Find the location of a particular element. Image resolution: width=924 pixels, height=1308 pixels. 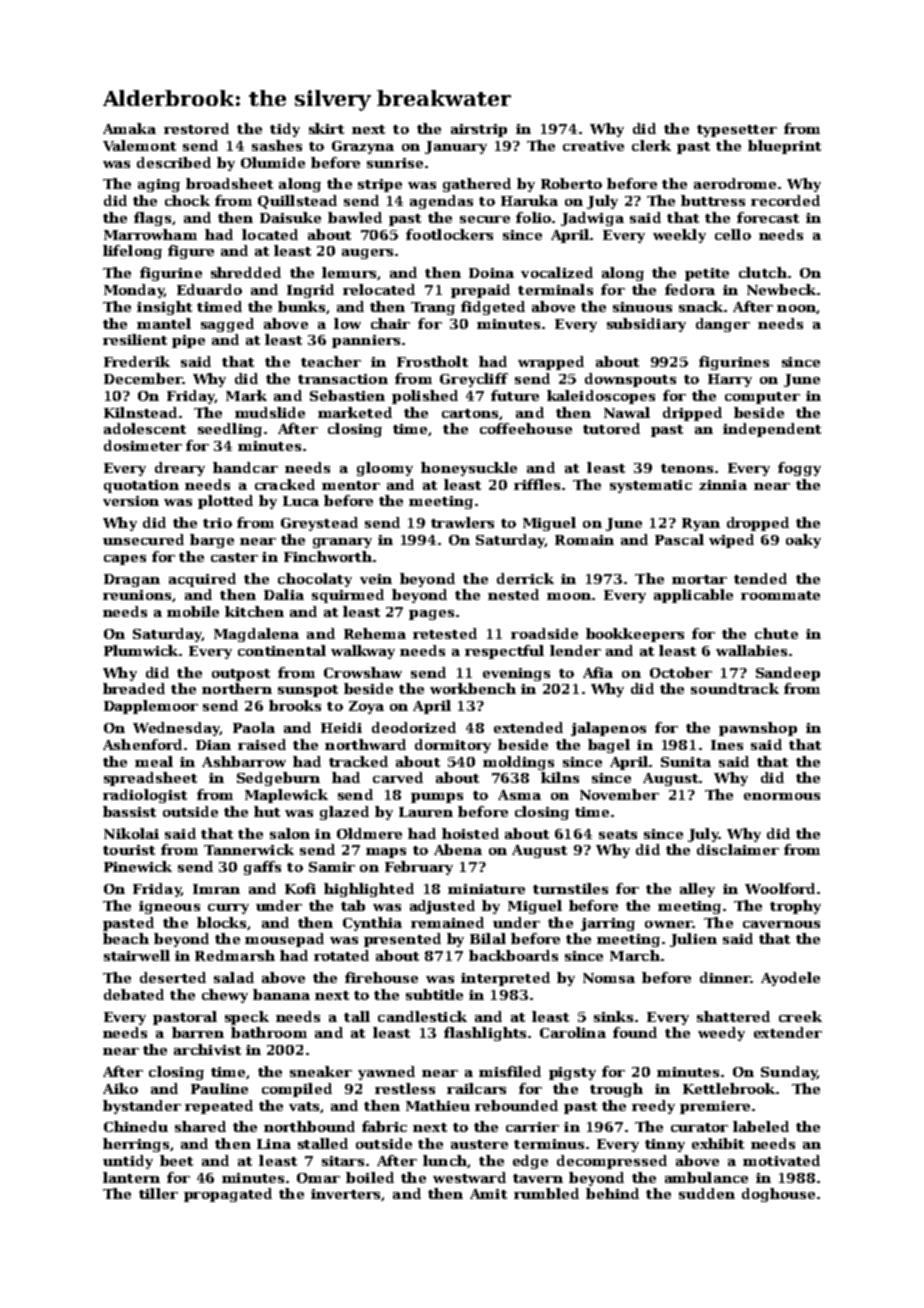

pawnshop is located at coordinates (758, 729).
